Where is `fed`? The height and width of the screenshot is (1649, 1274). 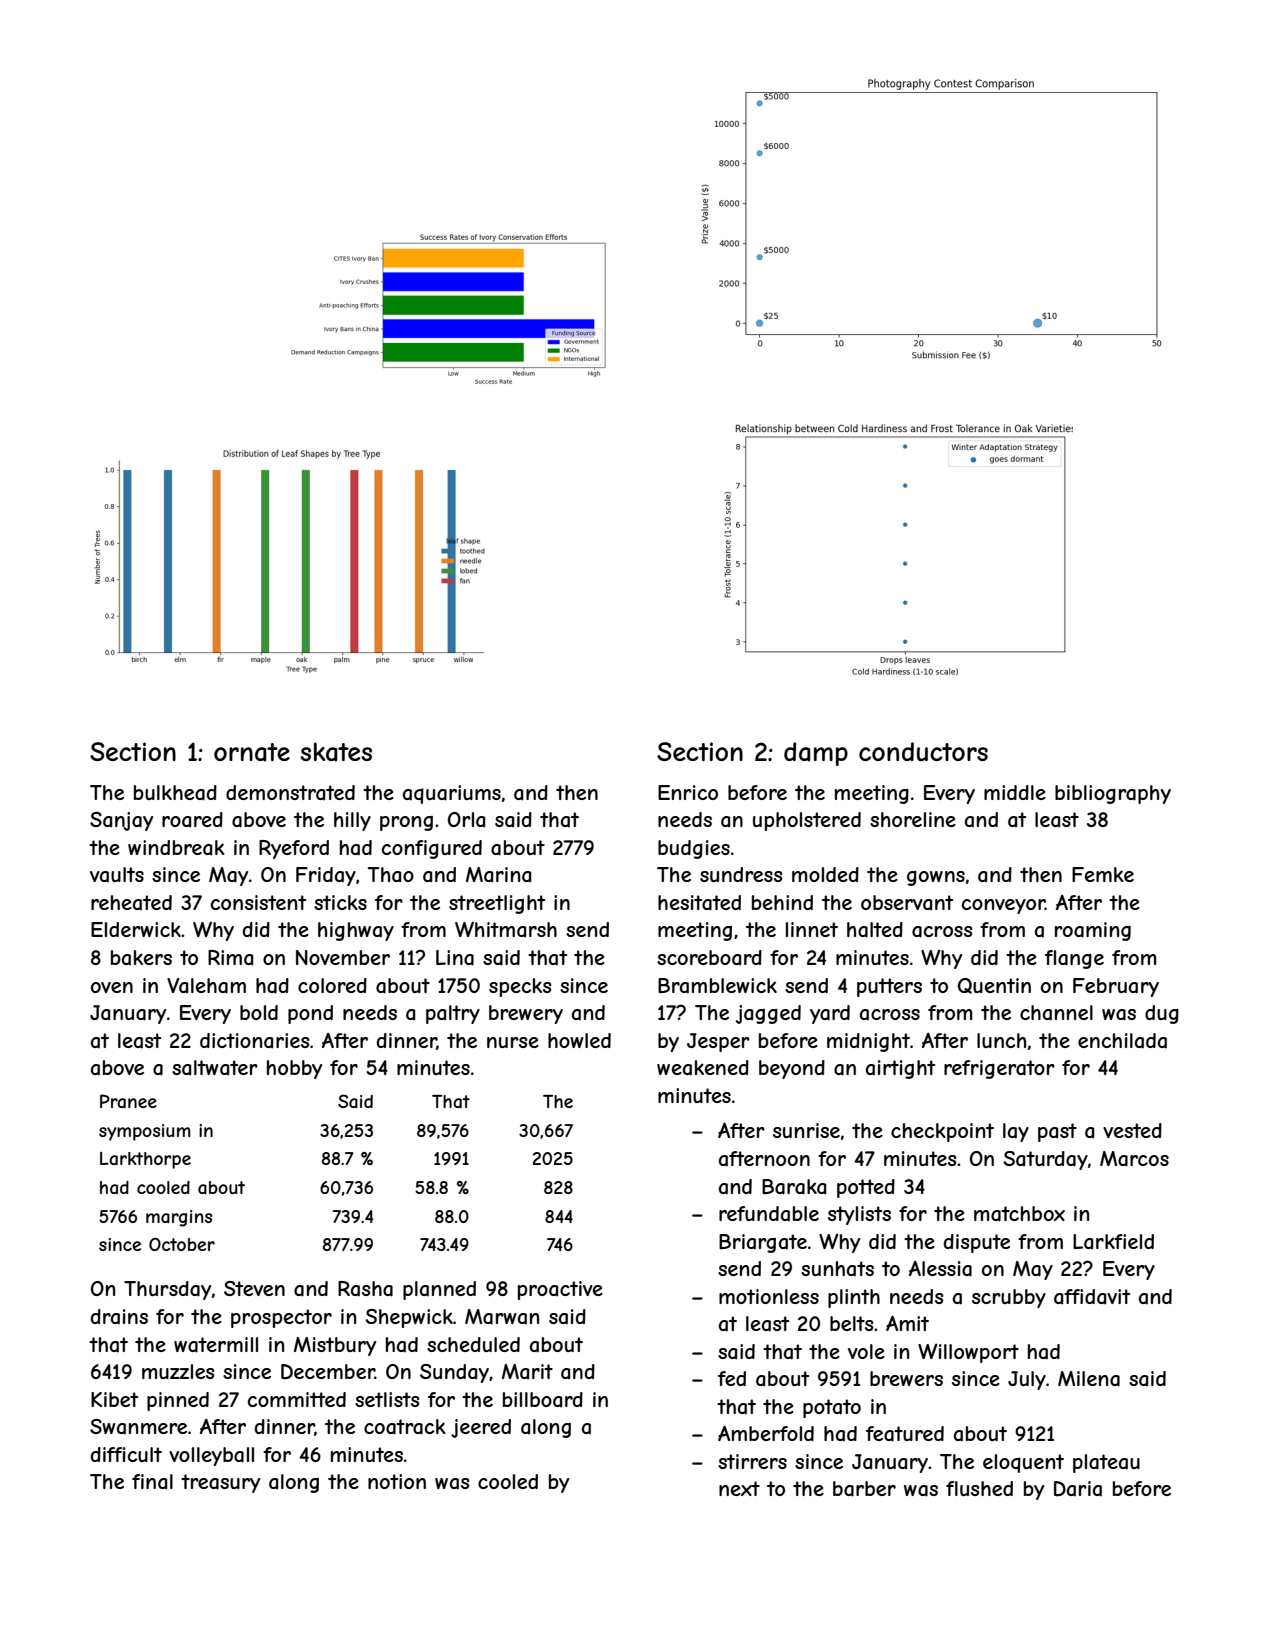
fed is located at coordinates (732, 1378).
